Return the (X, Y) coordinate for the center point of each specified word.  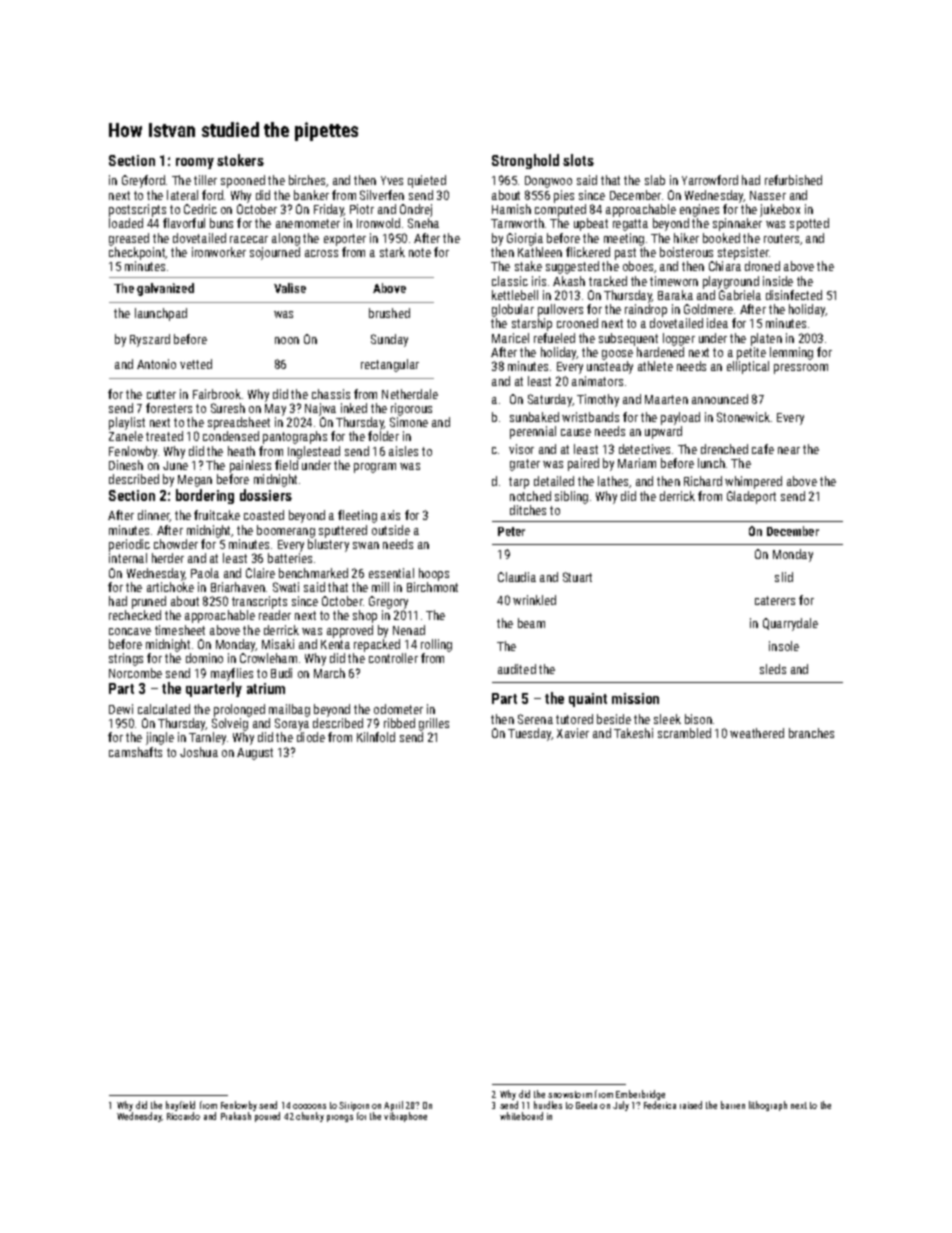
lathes (613, 481)
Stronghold (525, 161)
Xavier (573, 733)
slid (784, 577)
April (393, 1106)
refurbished (793, 180)
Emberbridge (640, 1096)
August (255, 754)
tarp (519, 483)
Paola (205, 573)
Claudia (517, 577)
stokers (240, 160)
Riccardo (183, 1116)
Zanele (126, 436)
